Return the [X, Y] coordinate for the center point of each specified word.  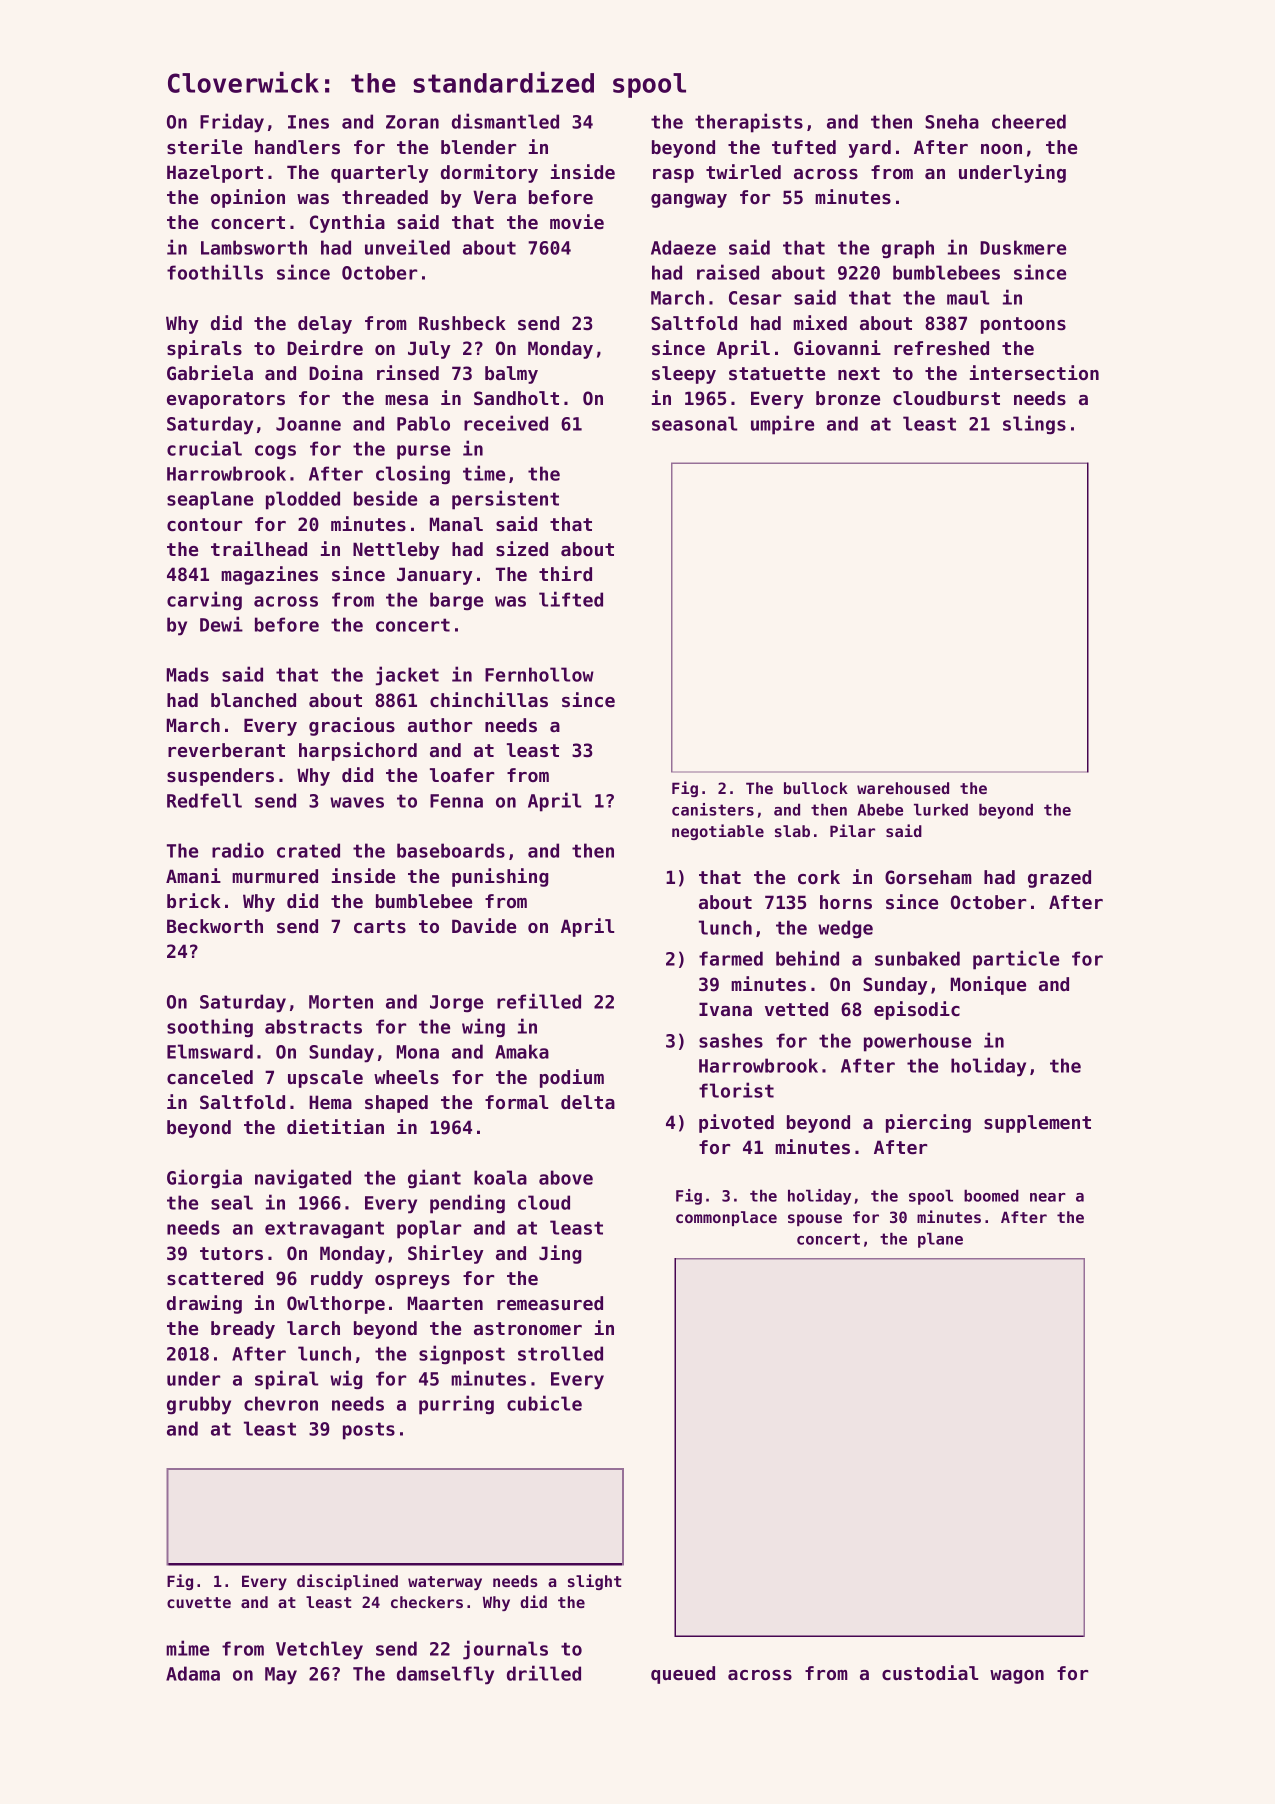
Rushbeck [462, 323]
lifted [571, 599]
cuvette [199, 1602]
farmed [731, 958]
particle [1016, 960]
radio [238, 850]
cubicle [544, 1403]
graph [908, 249]
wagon [1017, 1677]
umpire [782, 425]
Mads [188, 674]
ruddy [337, 1280]
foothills [215, 272]
